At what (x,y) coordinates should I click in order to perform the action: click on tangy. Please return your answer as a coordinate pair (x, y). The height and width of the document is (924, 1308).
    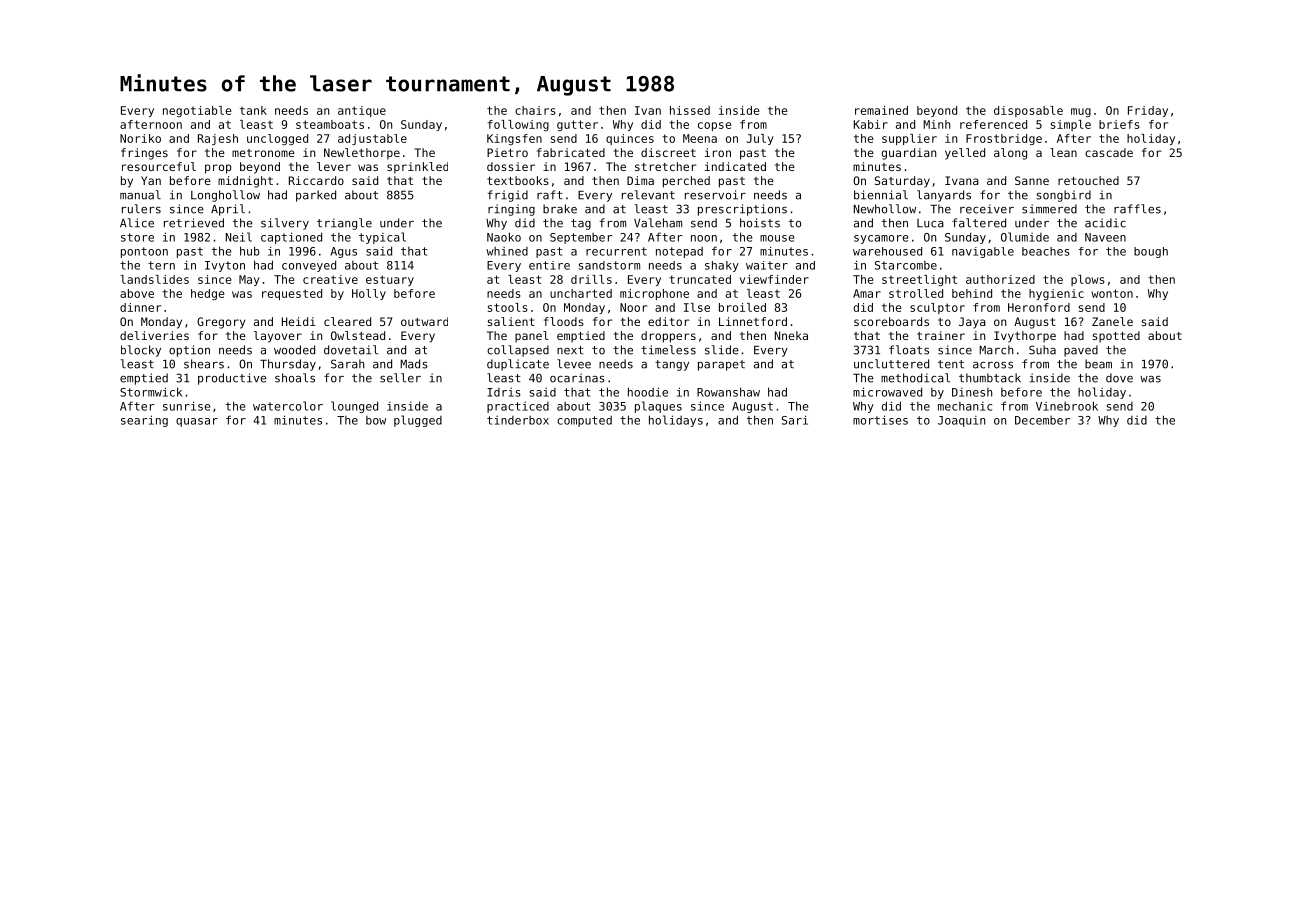
    Looking at the image, I should click on (672, 365).
